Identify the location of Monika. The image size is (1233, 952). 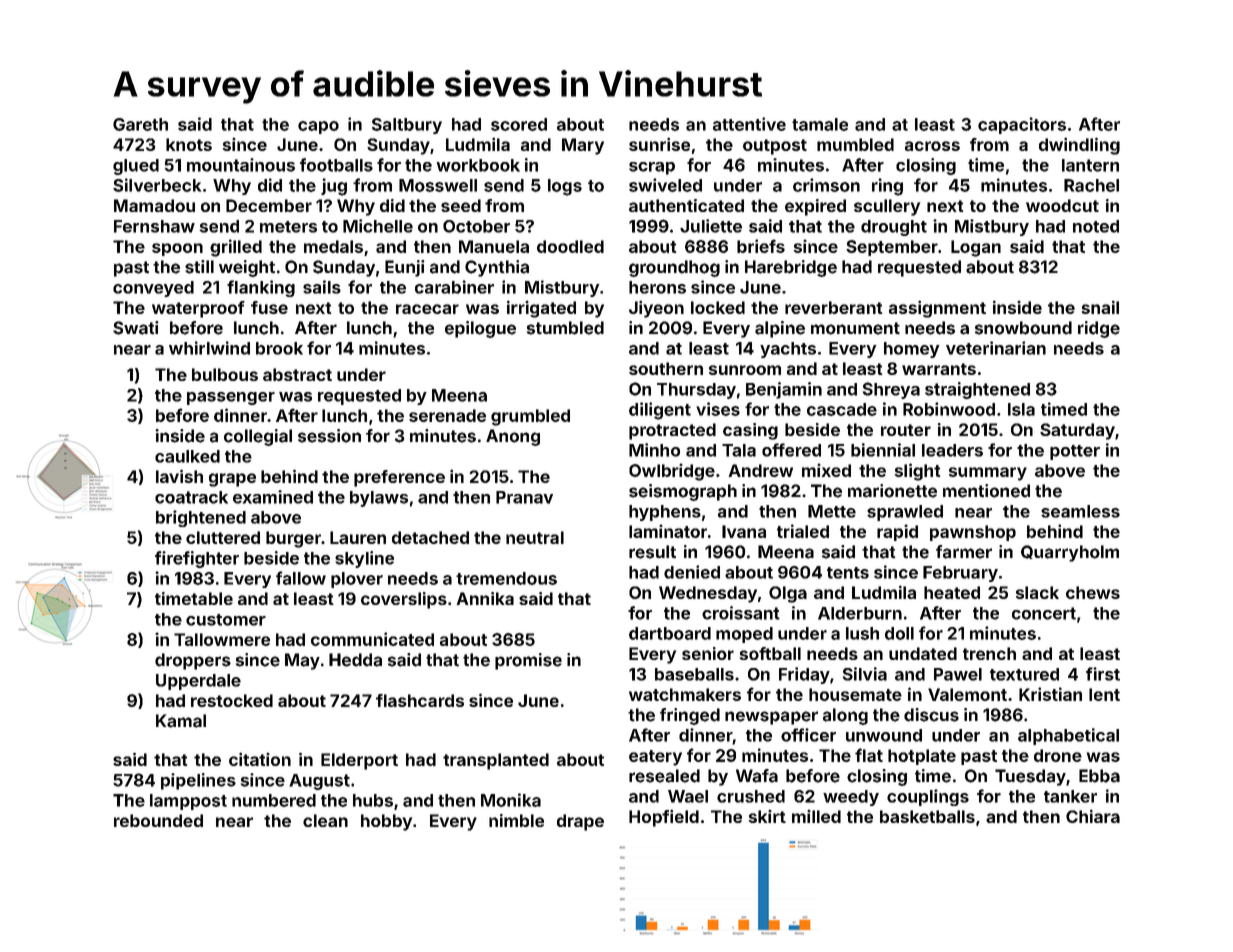
(511, 800).
